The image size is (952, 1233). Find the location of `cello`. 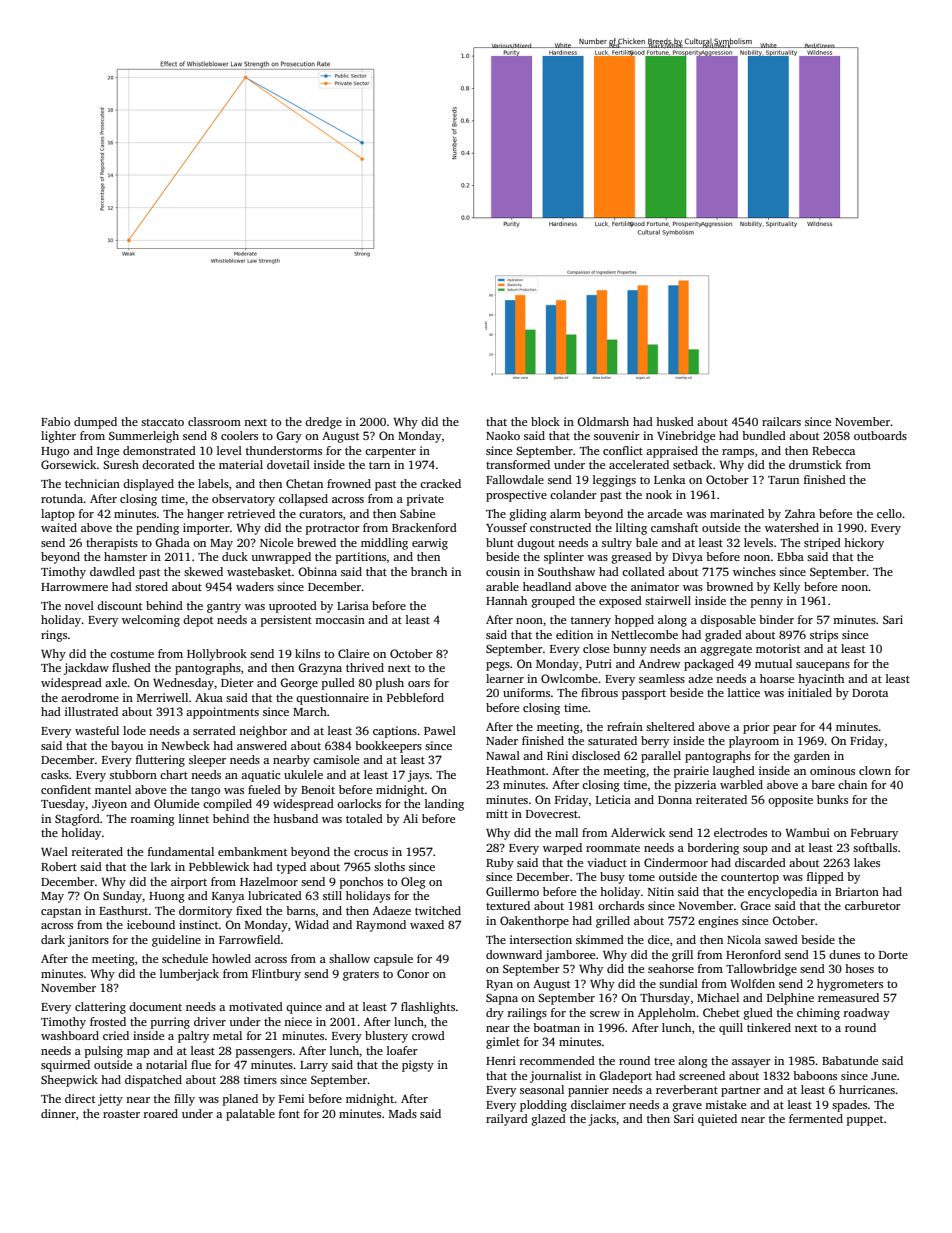

cello is located at coordinates (889, 513).
